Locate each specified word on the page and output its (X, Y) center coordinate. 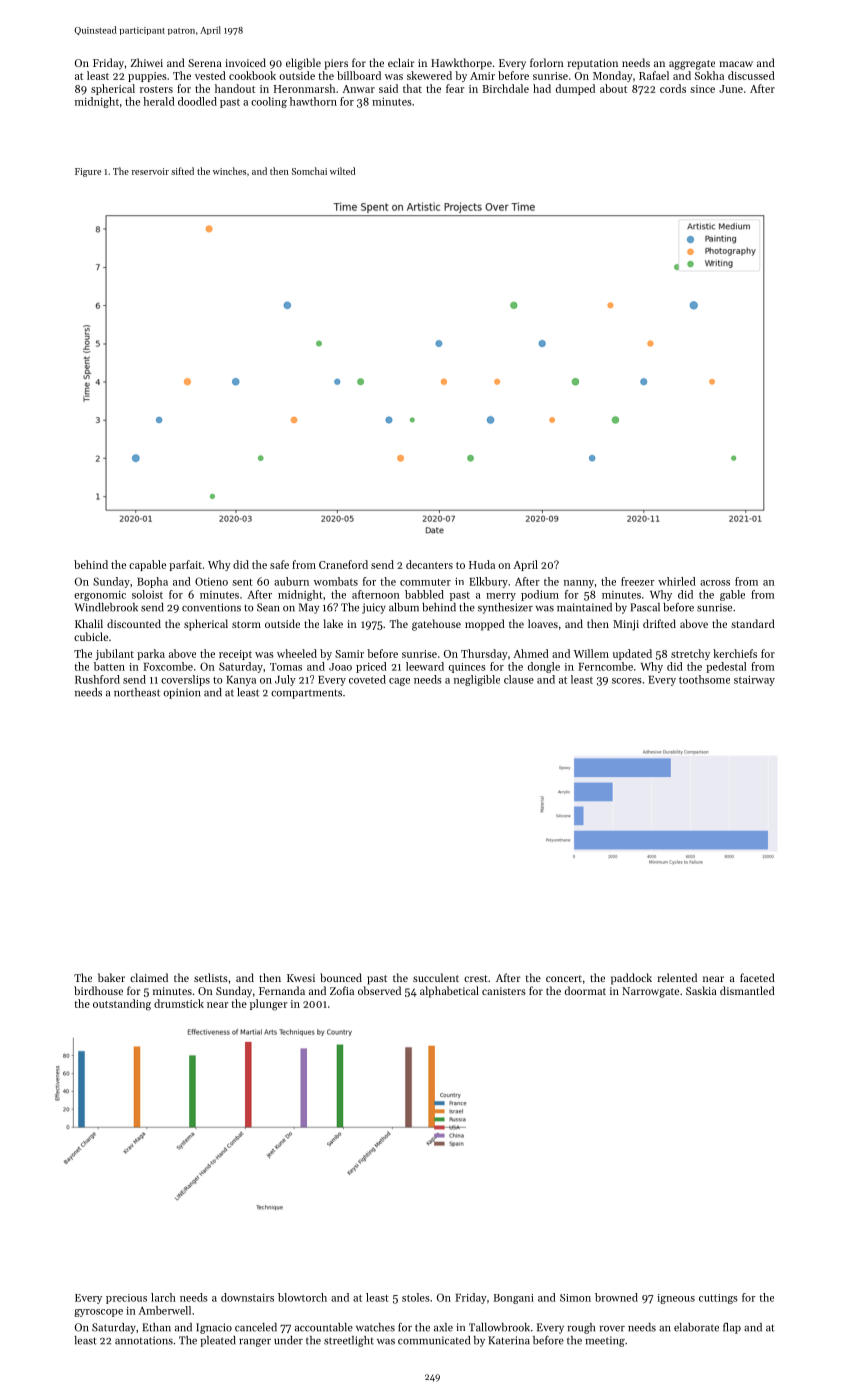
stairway (754, 681)
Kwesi (301, 978)
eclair (401, 62)
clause (519, 679)
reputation (593, 64)
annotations (144, 1340)
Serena (205, 63)
